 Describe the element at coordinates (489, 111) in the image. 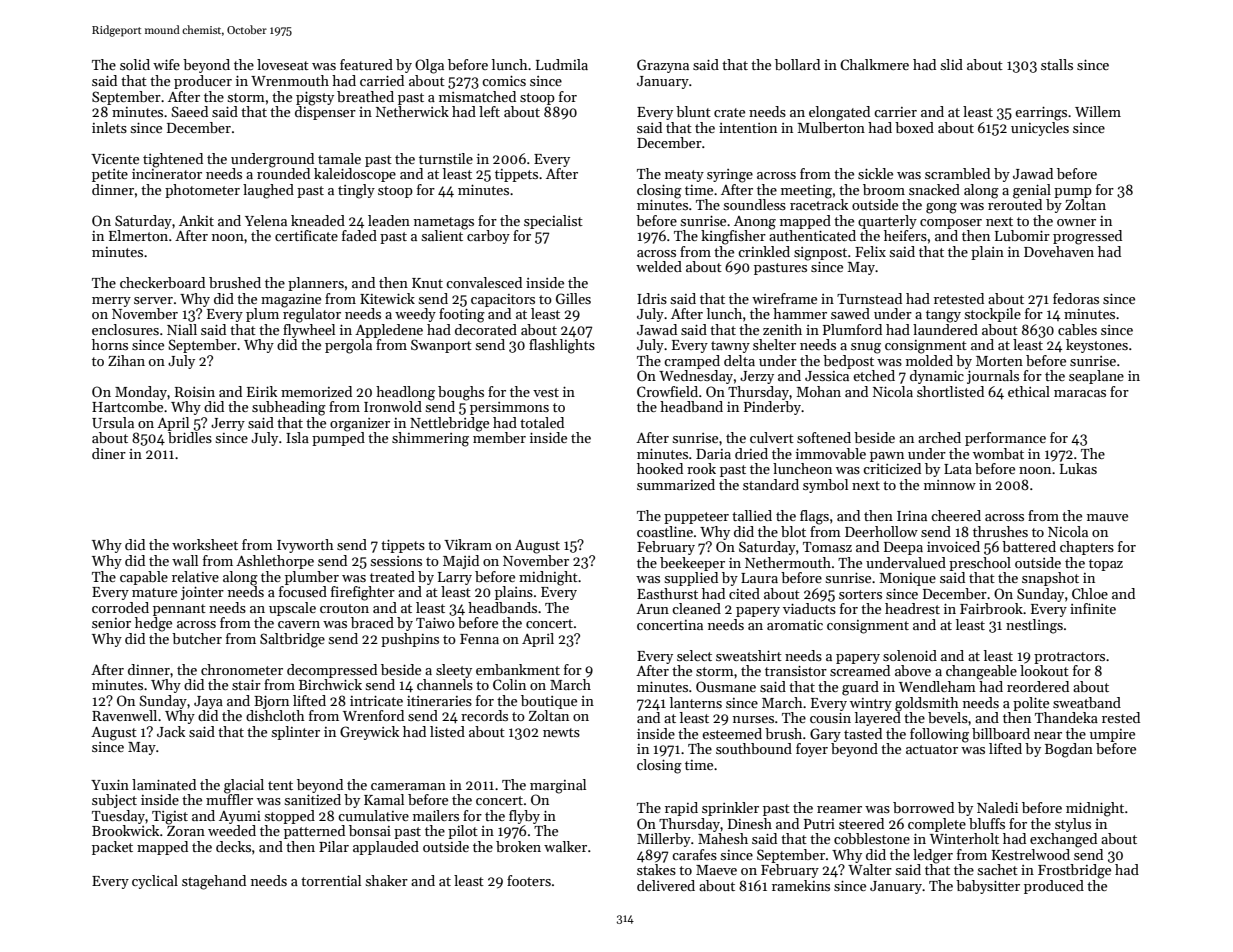

I see `left` at that location.
